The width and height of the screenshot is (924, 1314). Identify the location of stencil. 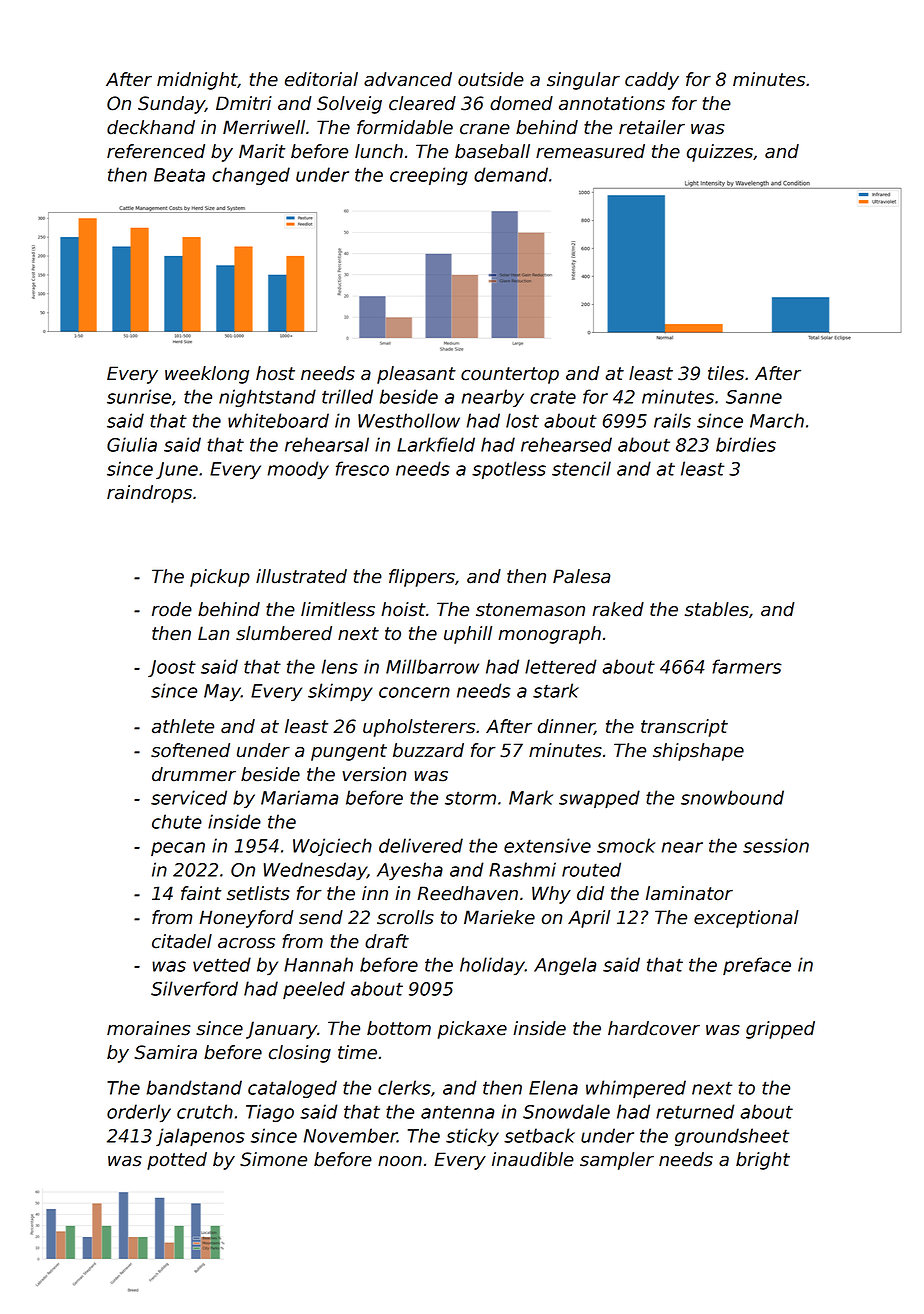
(581, 468).
